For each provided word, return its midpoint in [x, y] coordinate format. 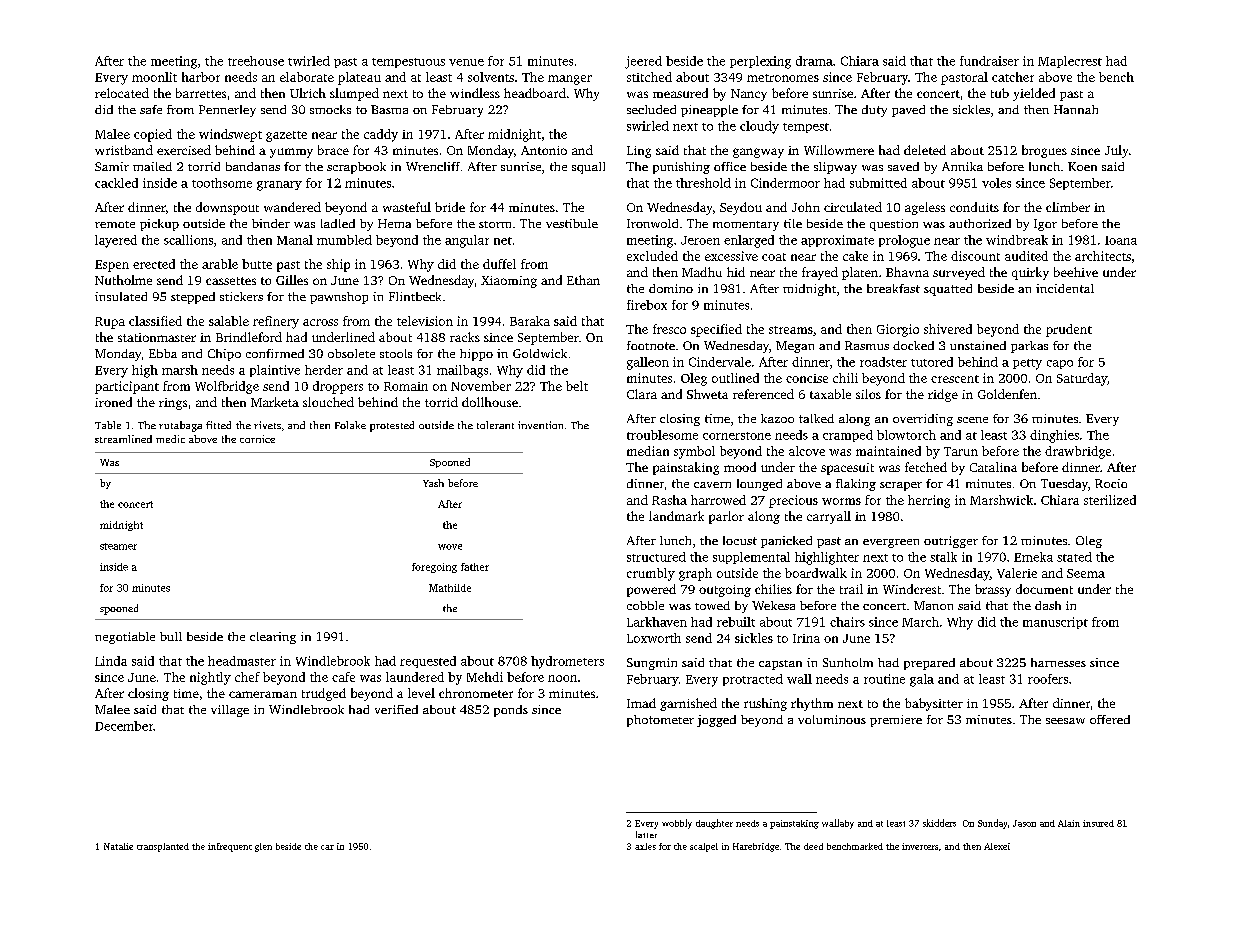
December [124, 726]
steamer [118, 546]
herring [929, 501]
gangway [758, 153]
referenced [763, 394]
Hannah [1076, 109]
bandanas [253, 166]
